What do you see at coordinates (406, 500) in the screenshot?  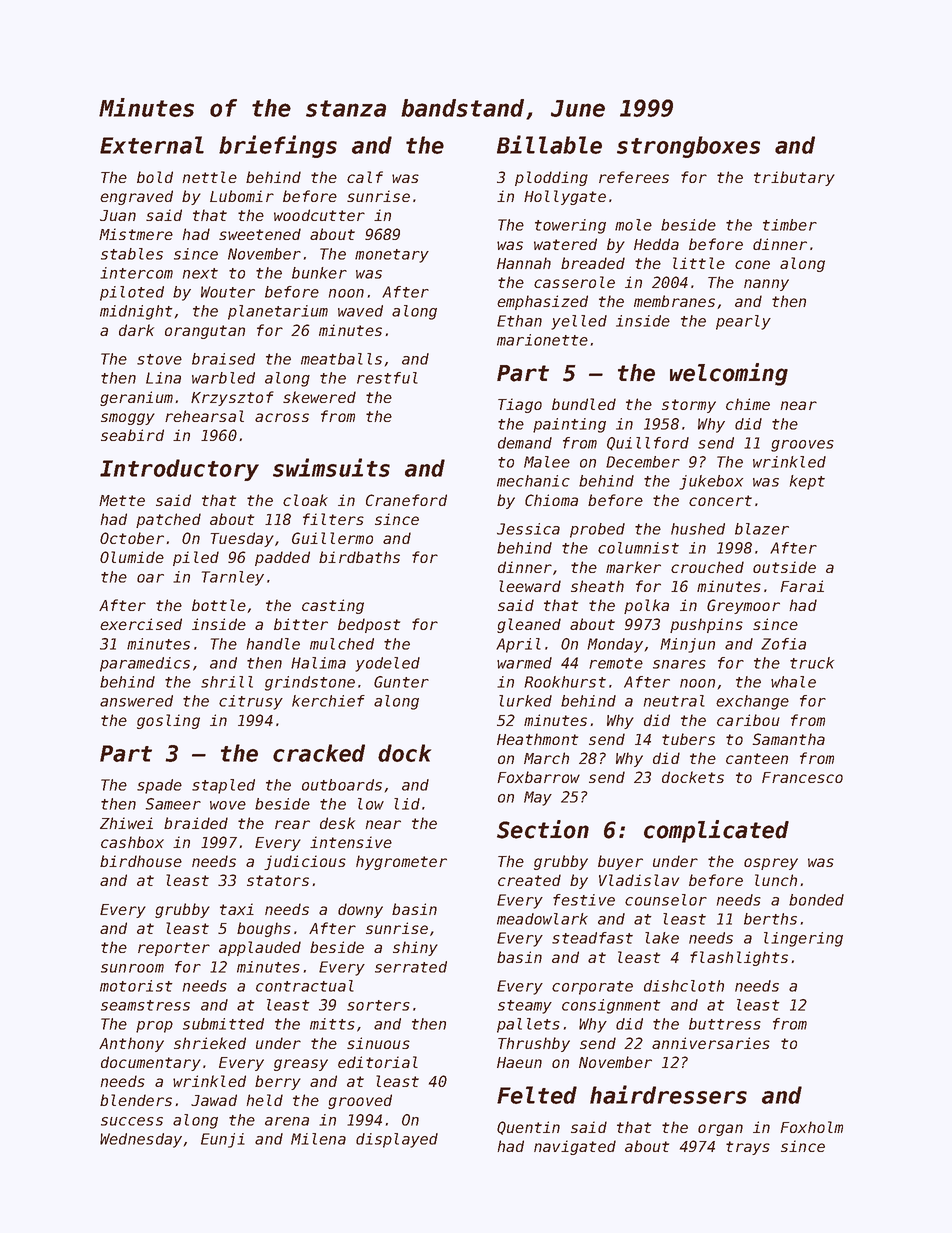 I see `Craneford` at bounding box center [406, 500].
